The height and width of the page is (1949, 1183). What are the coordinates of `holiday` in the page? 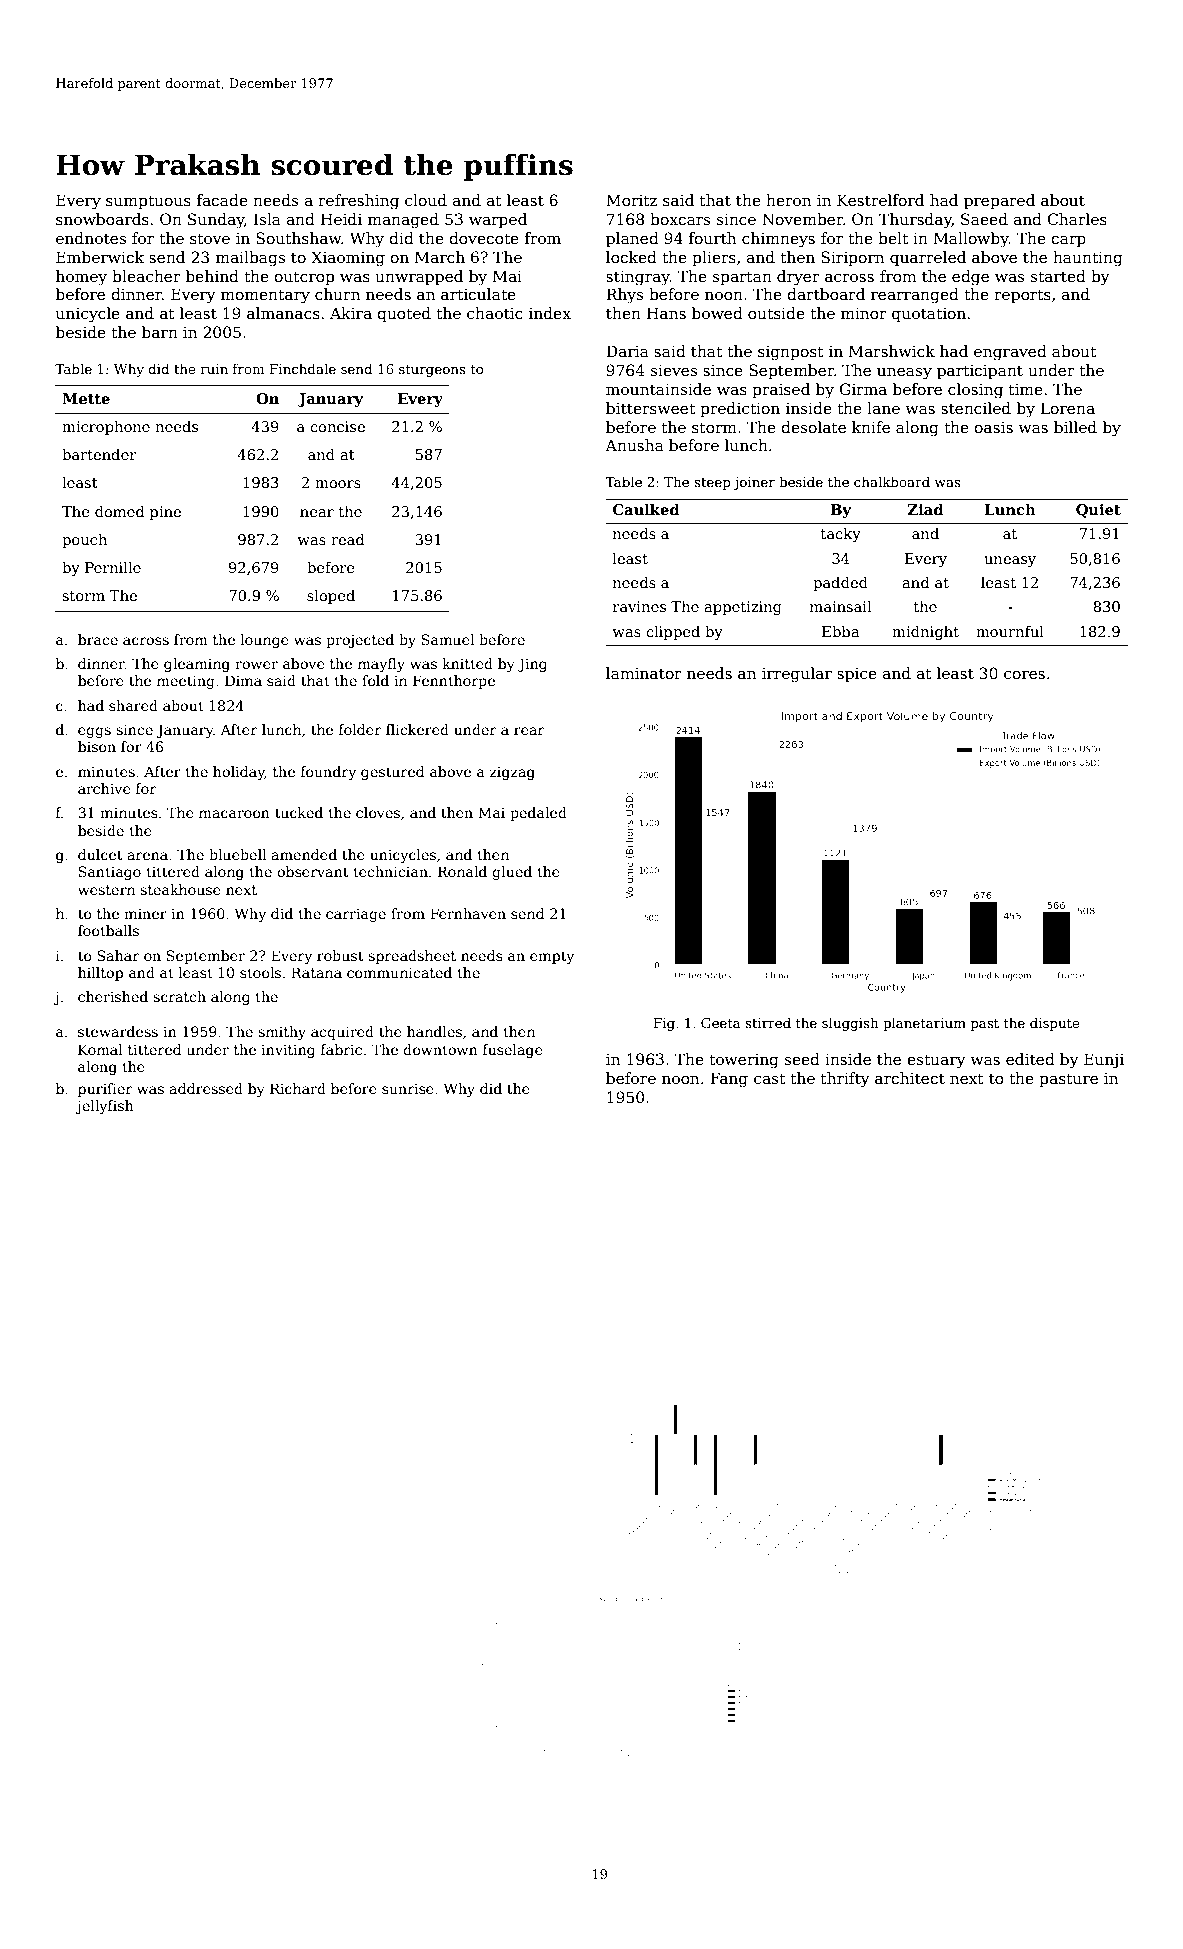 It's located at (239, 773).
